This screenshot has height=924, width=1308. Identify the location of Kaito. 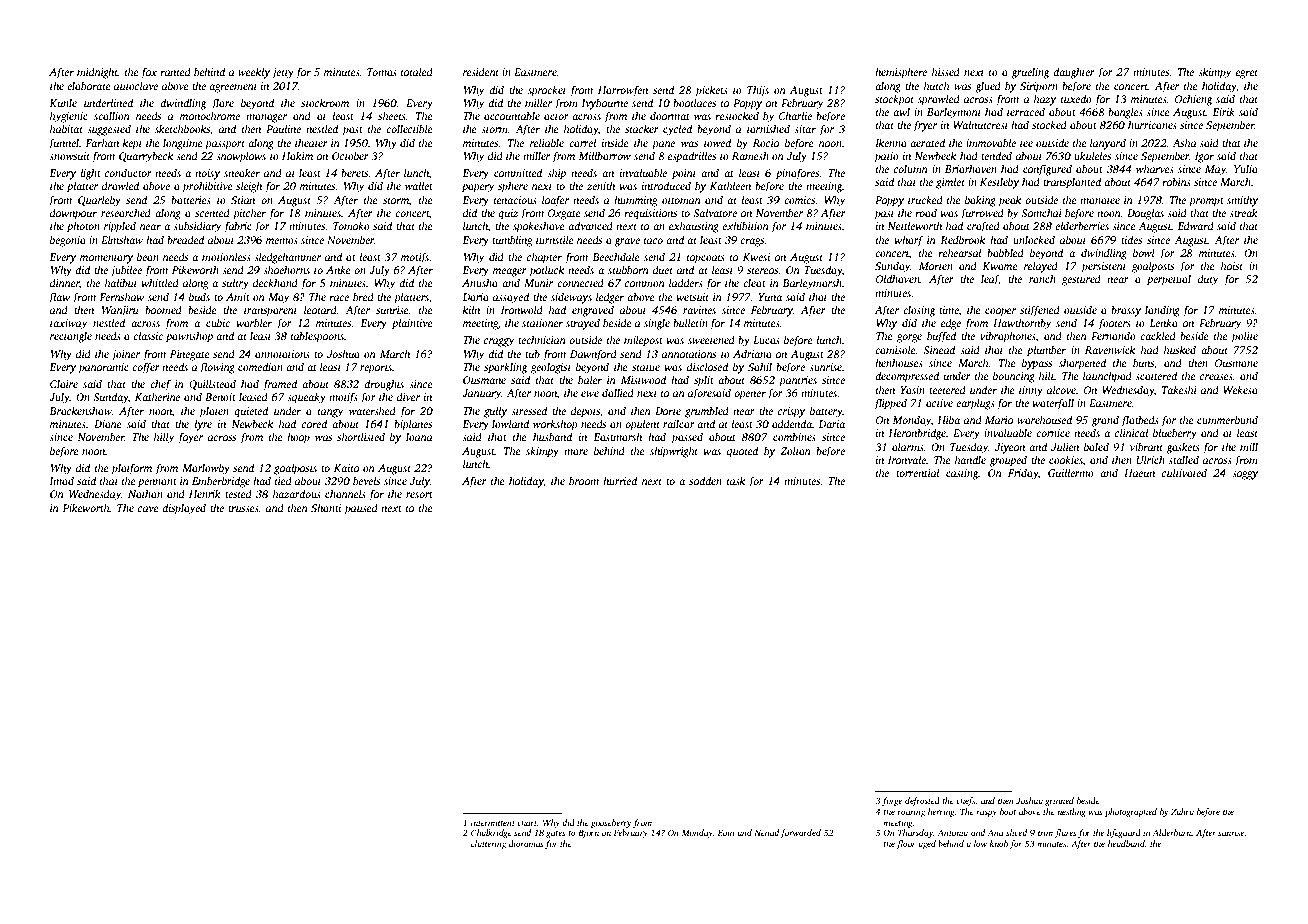
(346, 468).
